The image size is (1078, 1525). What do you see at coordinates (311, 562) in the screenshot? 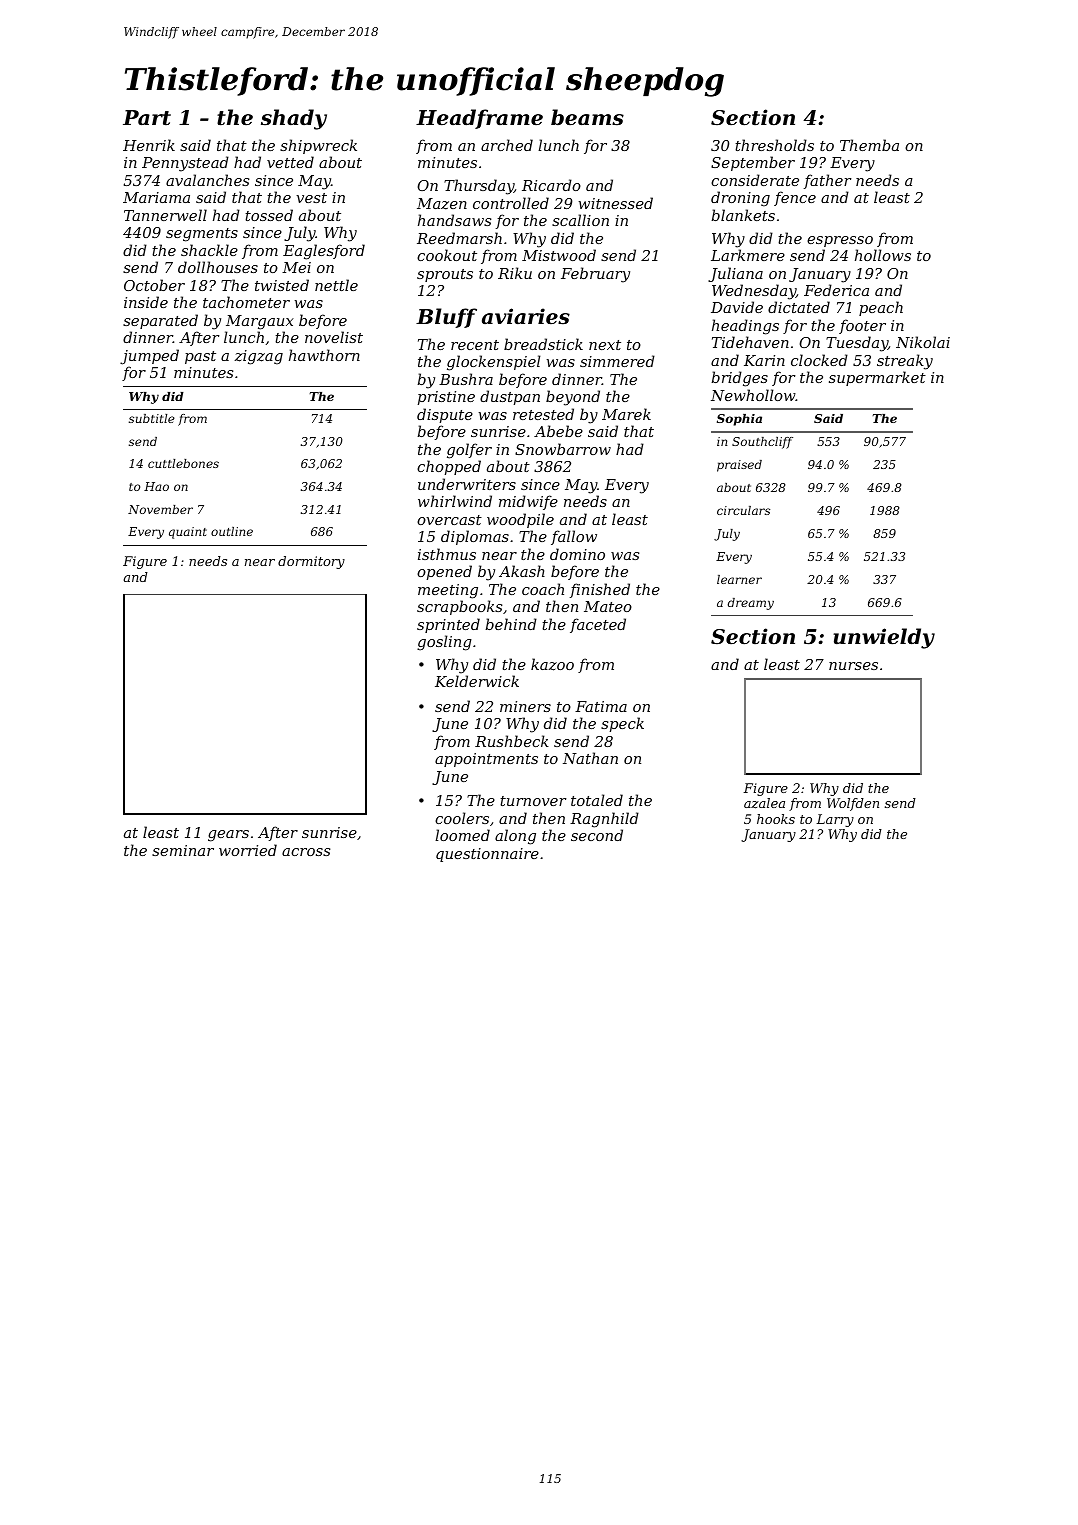
I see `dormitory` at bounding box center [311, 562].
